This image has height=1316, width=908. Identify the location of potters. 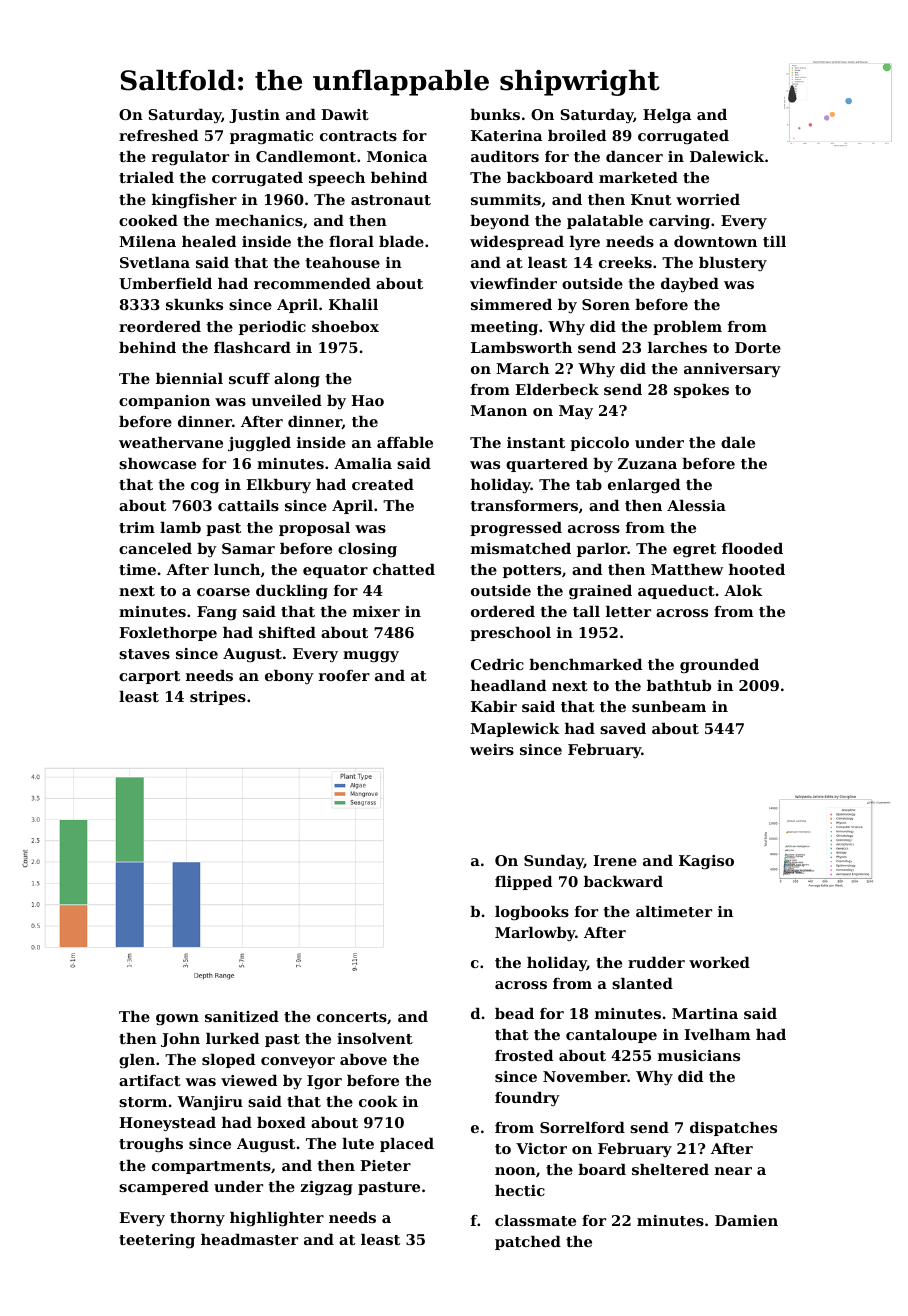
(532, 571).
